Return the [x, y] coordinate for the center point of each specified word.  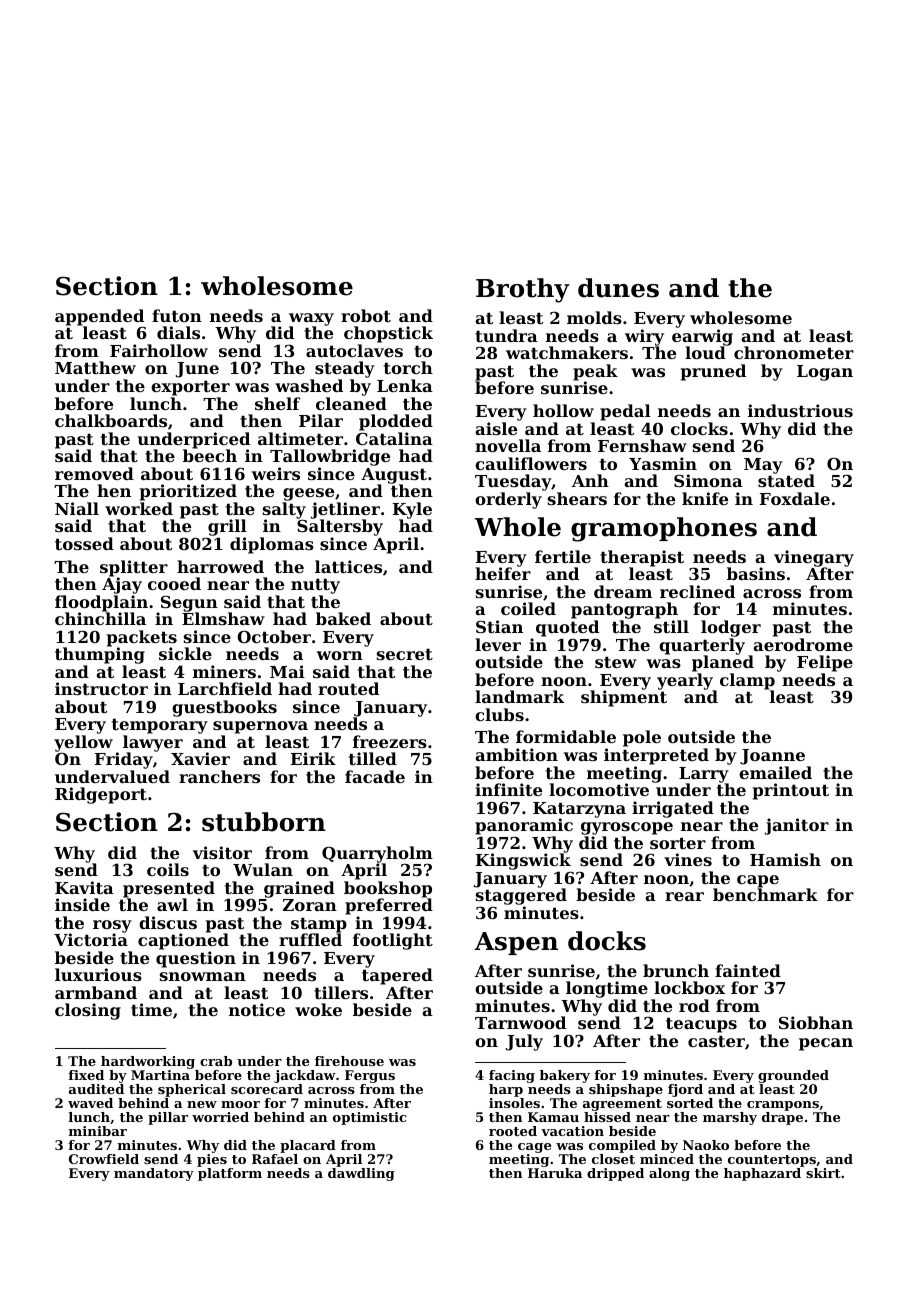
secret [405, 654]
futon [177, 315]
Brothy [523, 290]
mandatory [154, 1174]
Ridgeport [101, 795]
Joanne [772, 757]
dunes [618, 288]
